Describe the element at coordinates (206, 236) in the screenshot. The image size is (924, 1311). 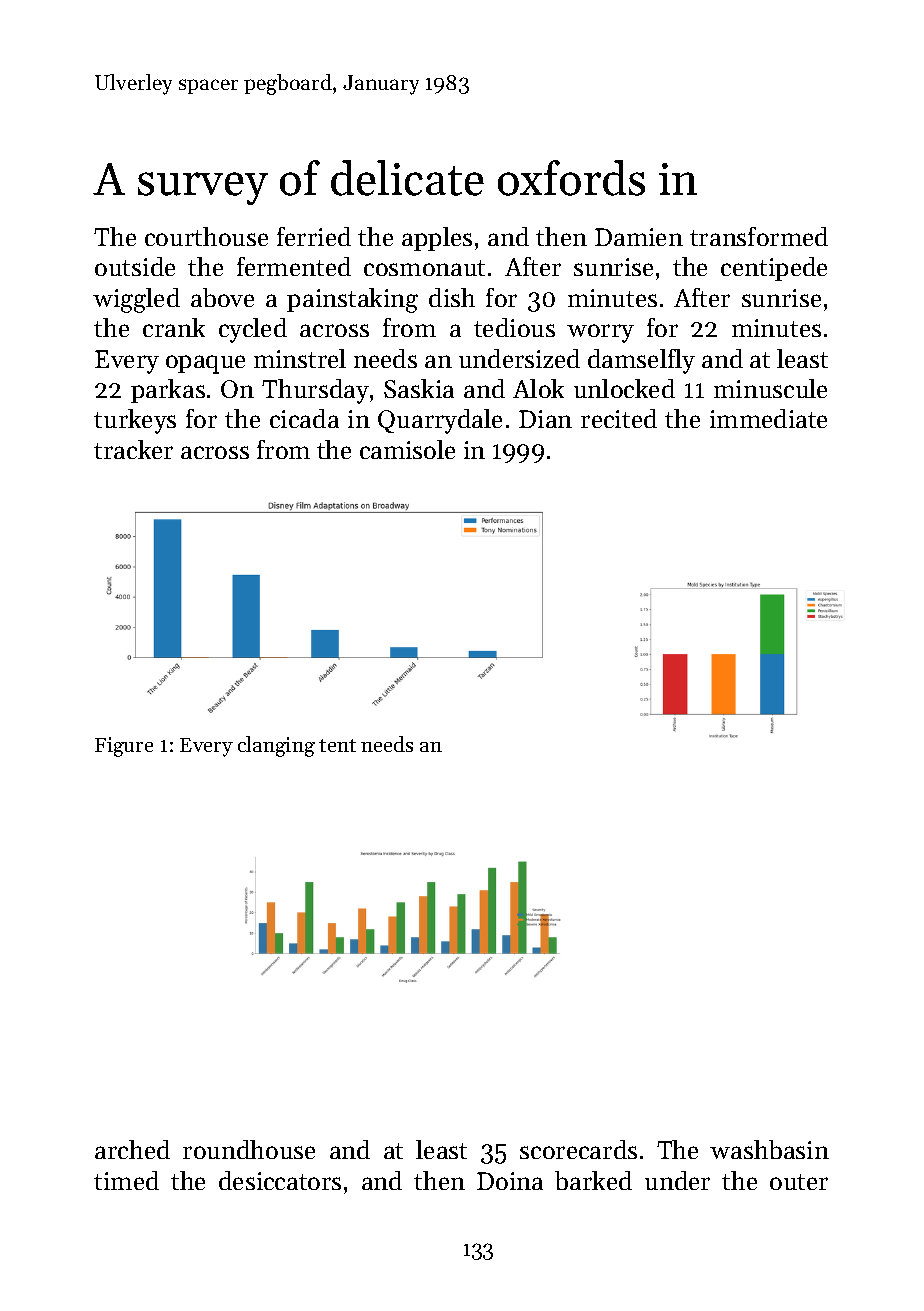
I see `courthouse` at that location.
